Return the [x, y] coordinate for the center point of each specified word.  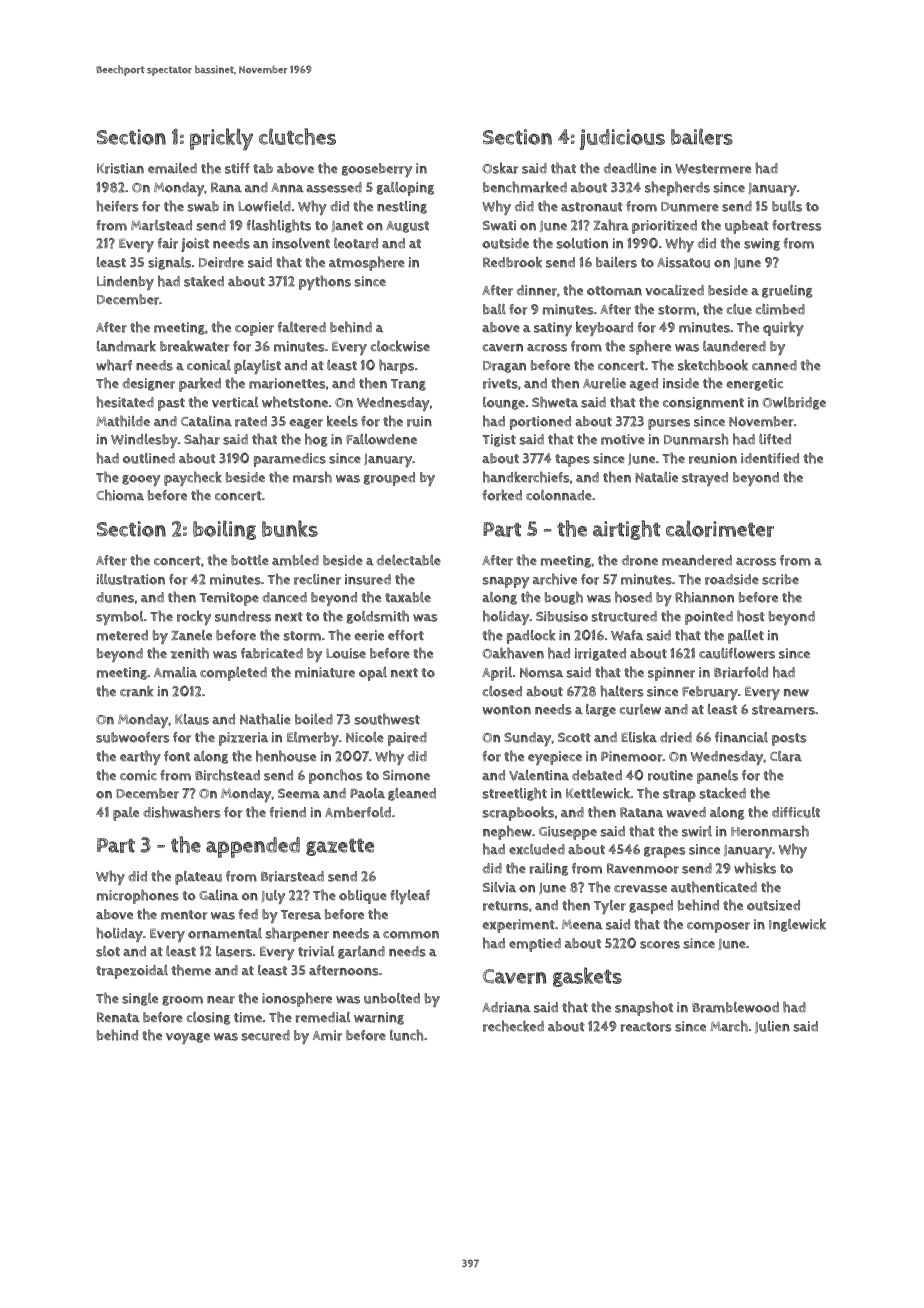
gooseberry [377, 170]
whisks [755, 868]
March [729, 1026]
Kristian [120, 168]
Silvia [499, 887]
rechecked [513, 1026]
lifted [775, 439]
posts [789, 739]
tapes [572, 460]
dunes [115, 597]
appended [253, 847]
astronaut [592, 207]
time [248, 1017]
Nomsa [541, 672]
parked [200, 384]
